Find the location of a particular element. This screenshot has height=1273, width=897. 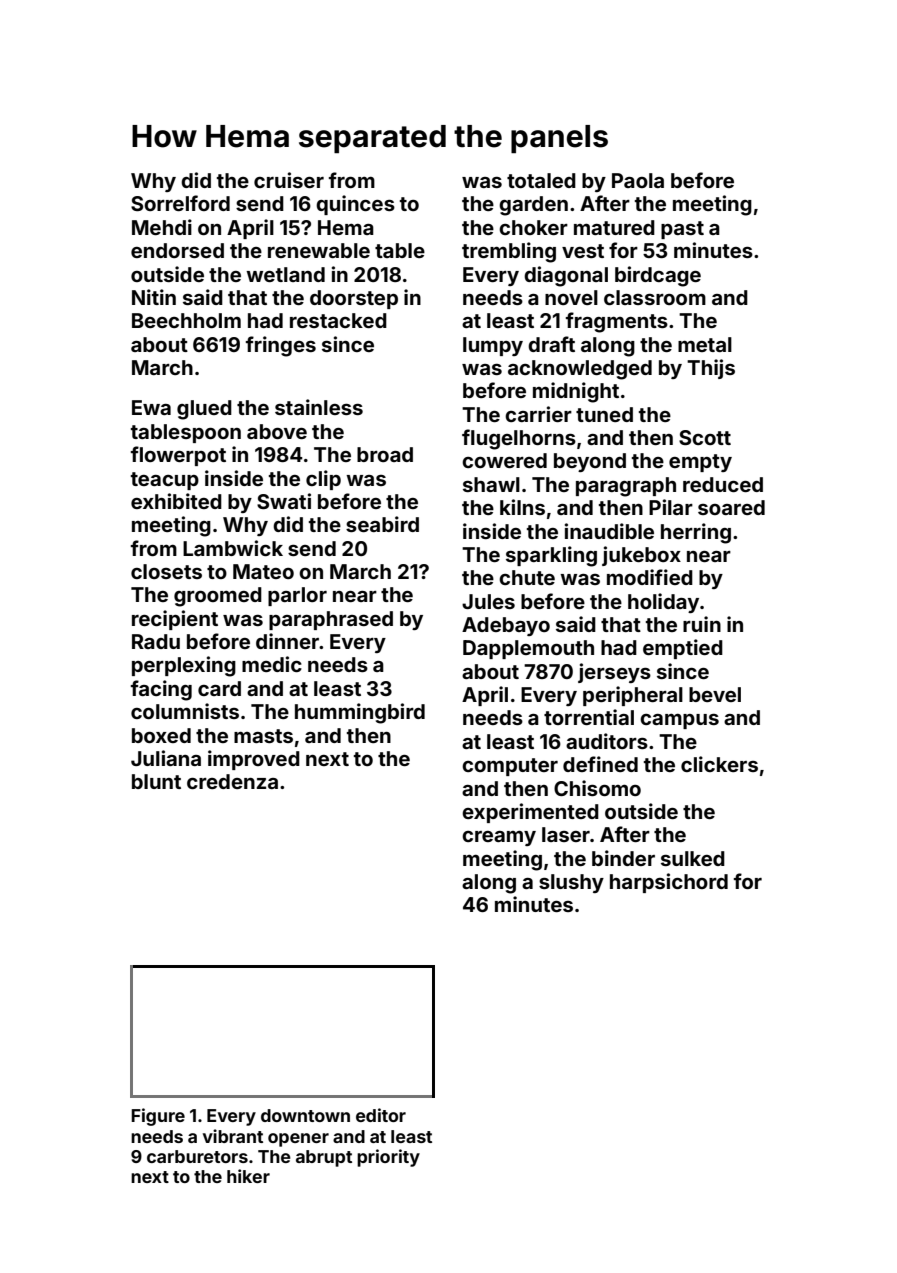

metal is located at coordinates (705, 344).
